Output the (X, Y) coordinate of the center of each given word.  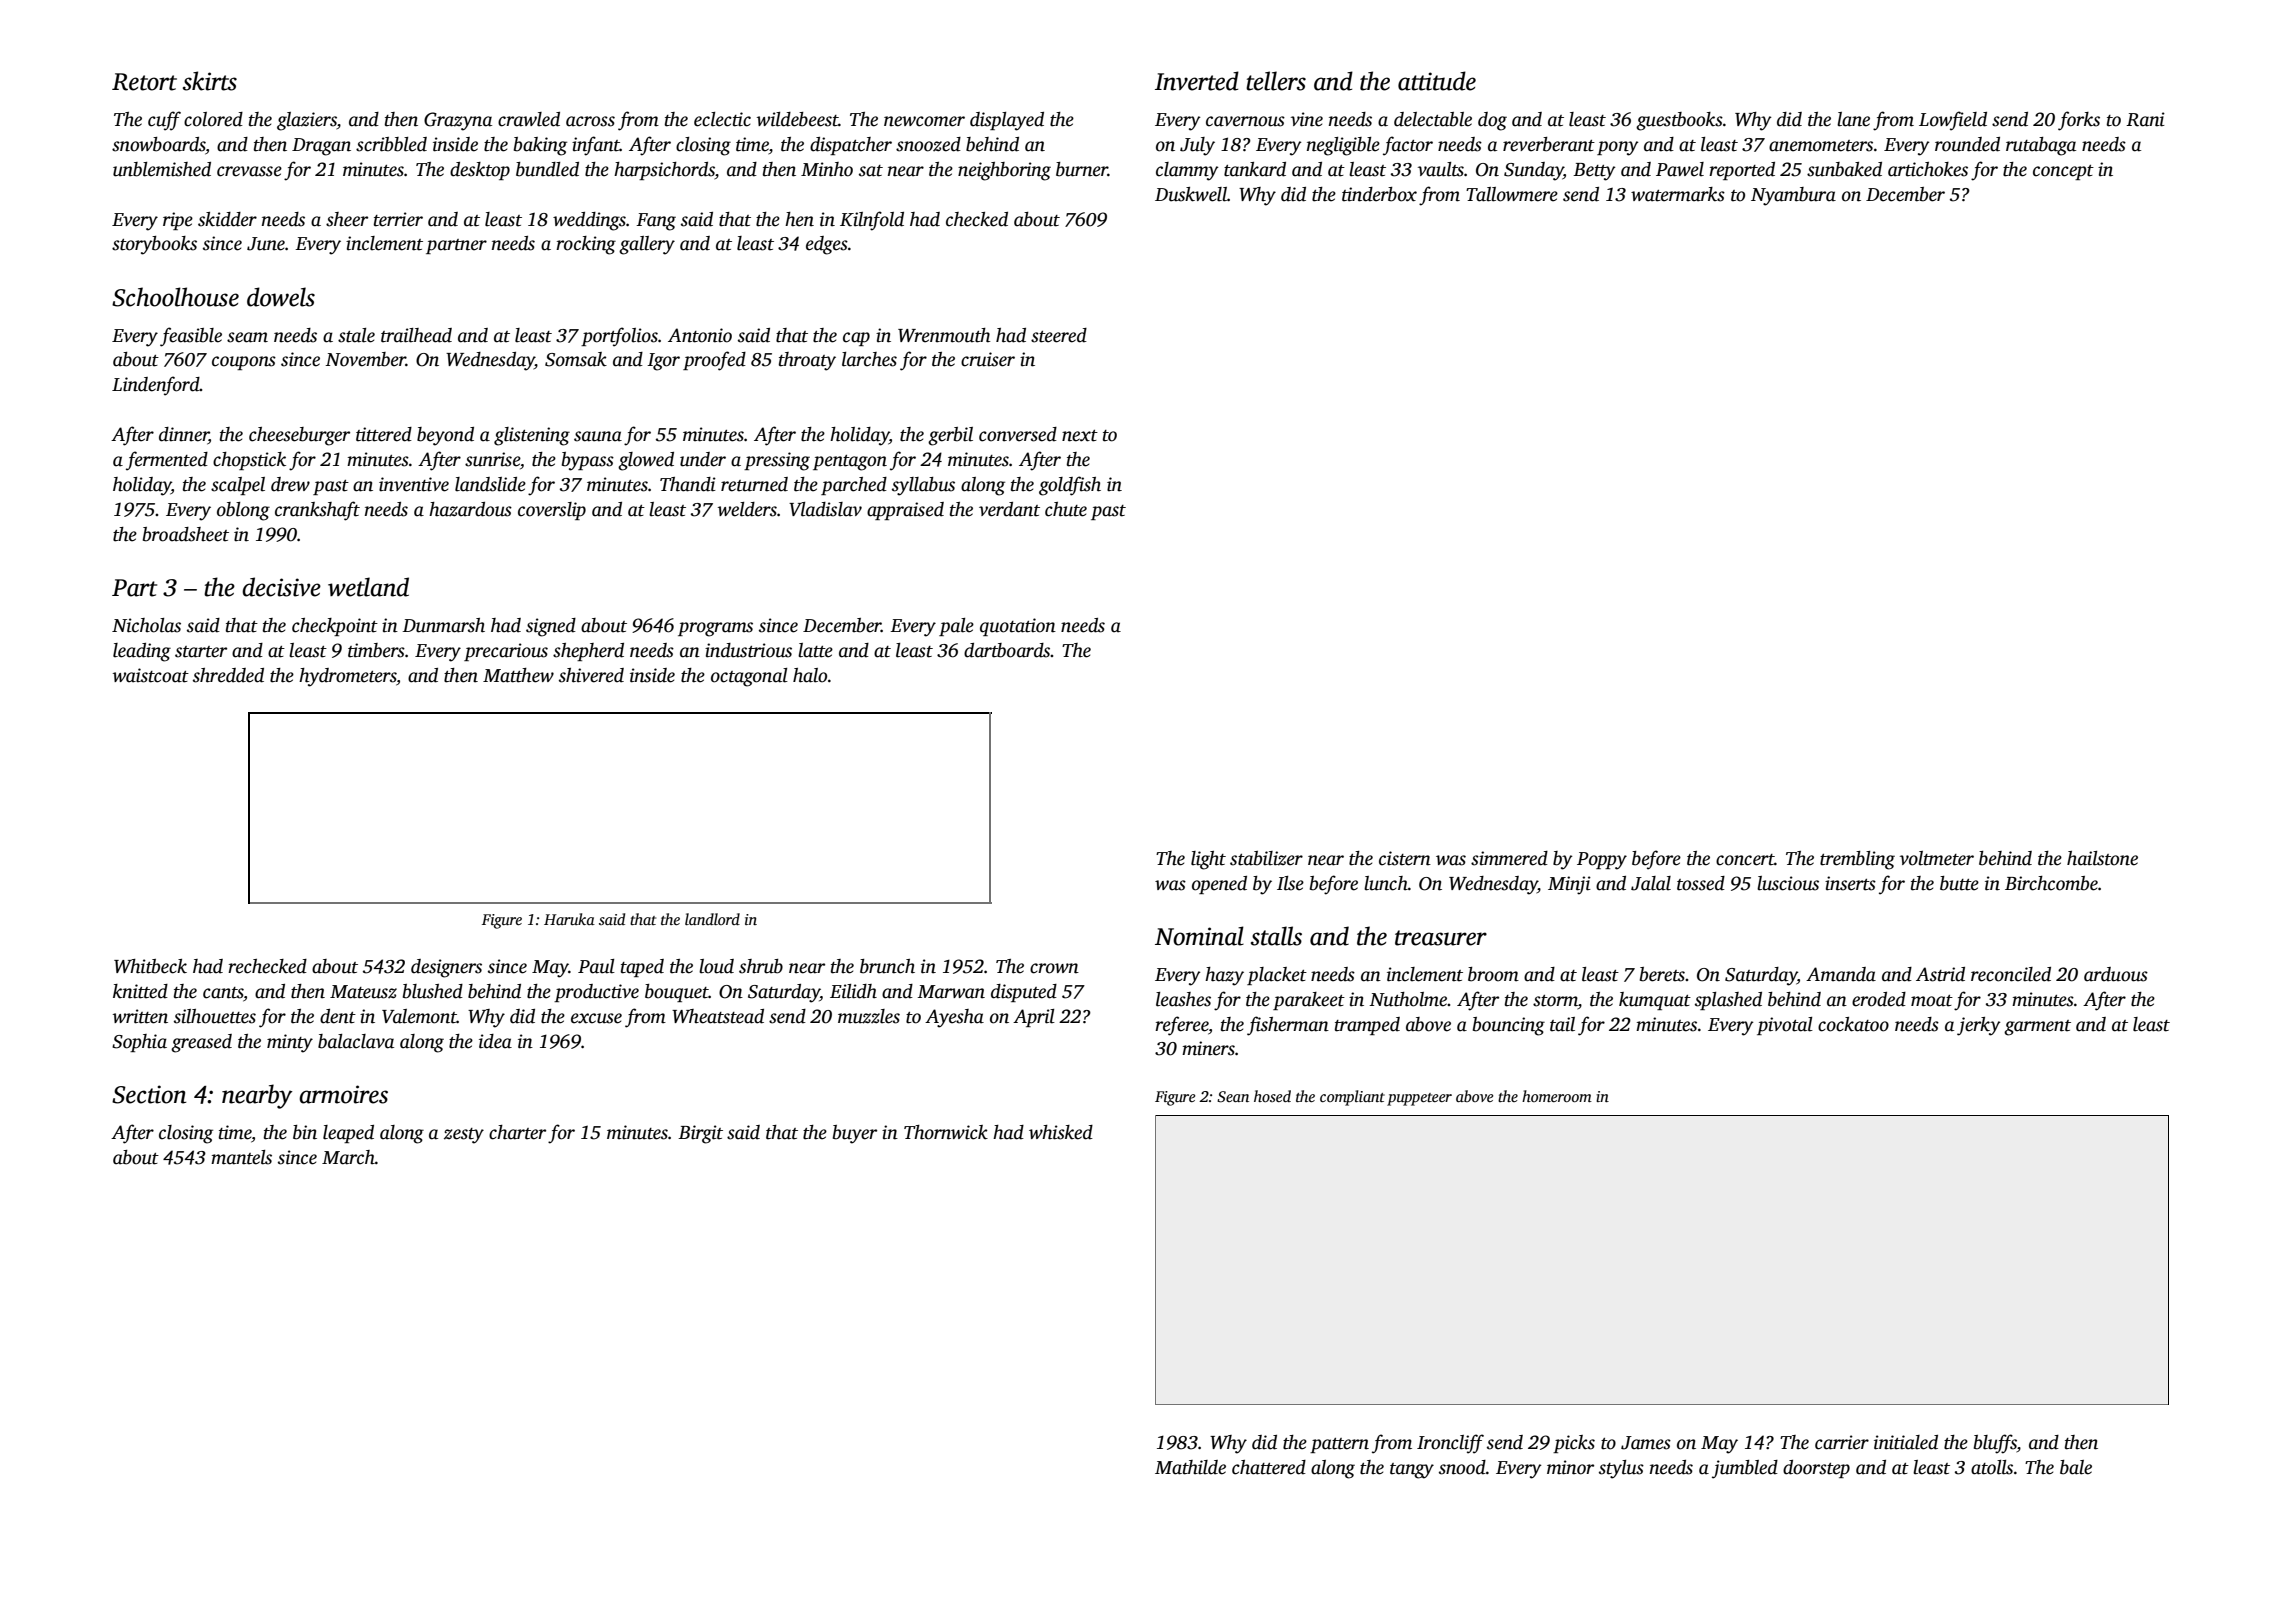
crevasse (249, 171)
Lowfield (1953, 121)
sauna (598, 436)
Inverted (1197, 81)
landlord (712, 919)
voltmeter (1937, 858)
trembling (1857, 860)
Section (149, 1094)
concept (2063, 172)
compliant (1352, 1098)
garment (2037, 1028)
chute (1066, 509)
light (1208, 860)
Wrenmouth (944, 335)
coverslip (552, 511)
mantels (241, 1157)
